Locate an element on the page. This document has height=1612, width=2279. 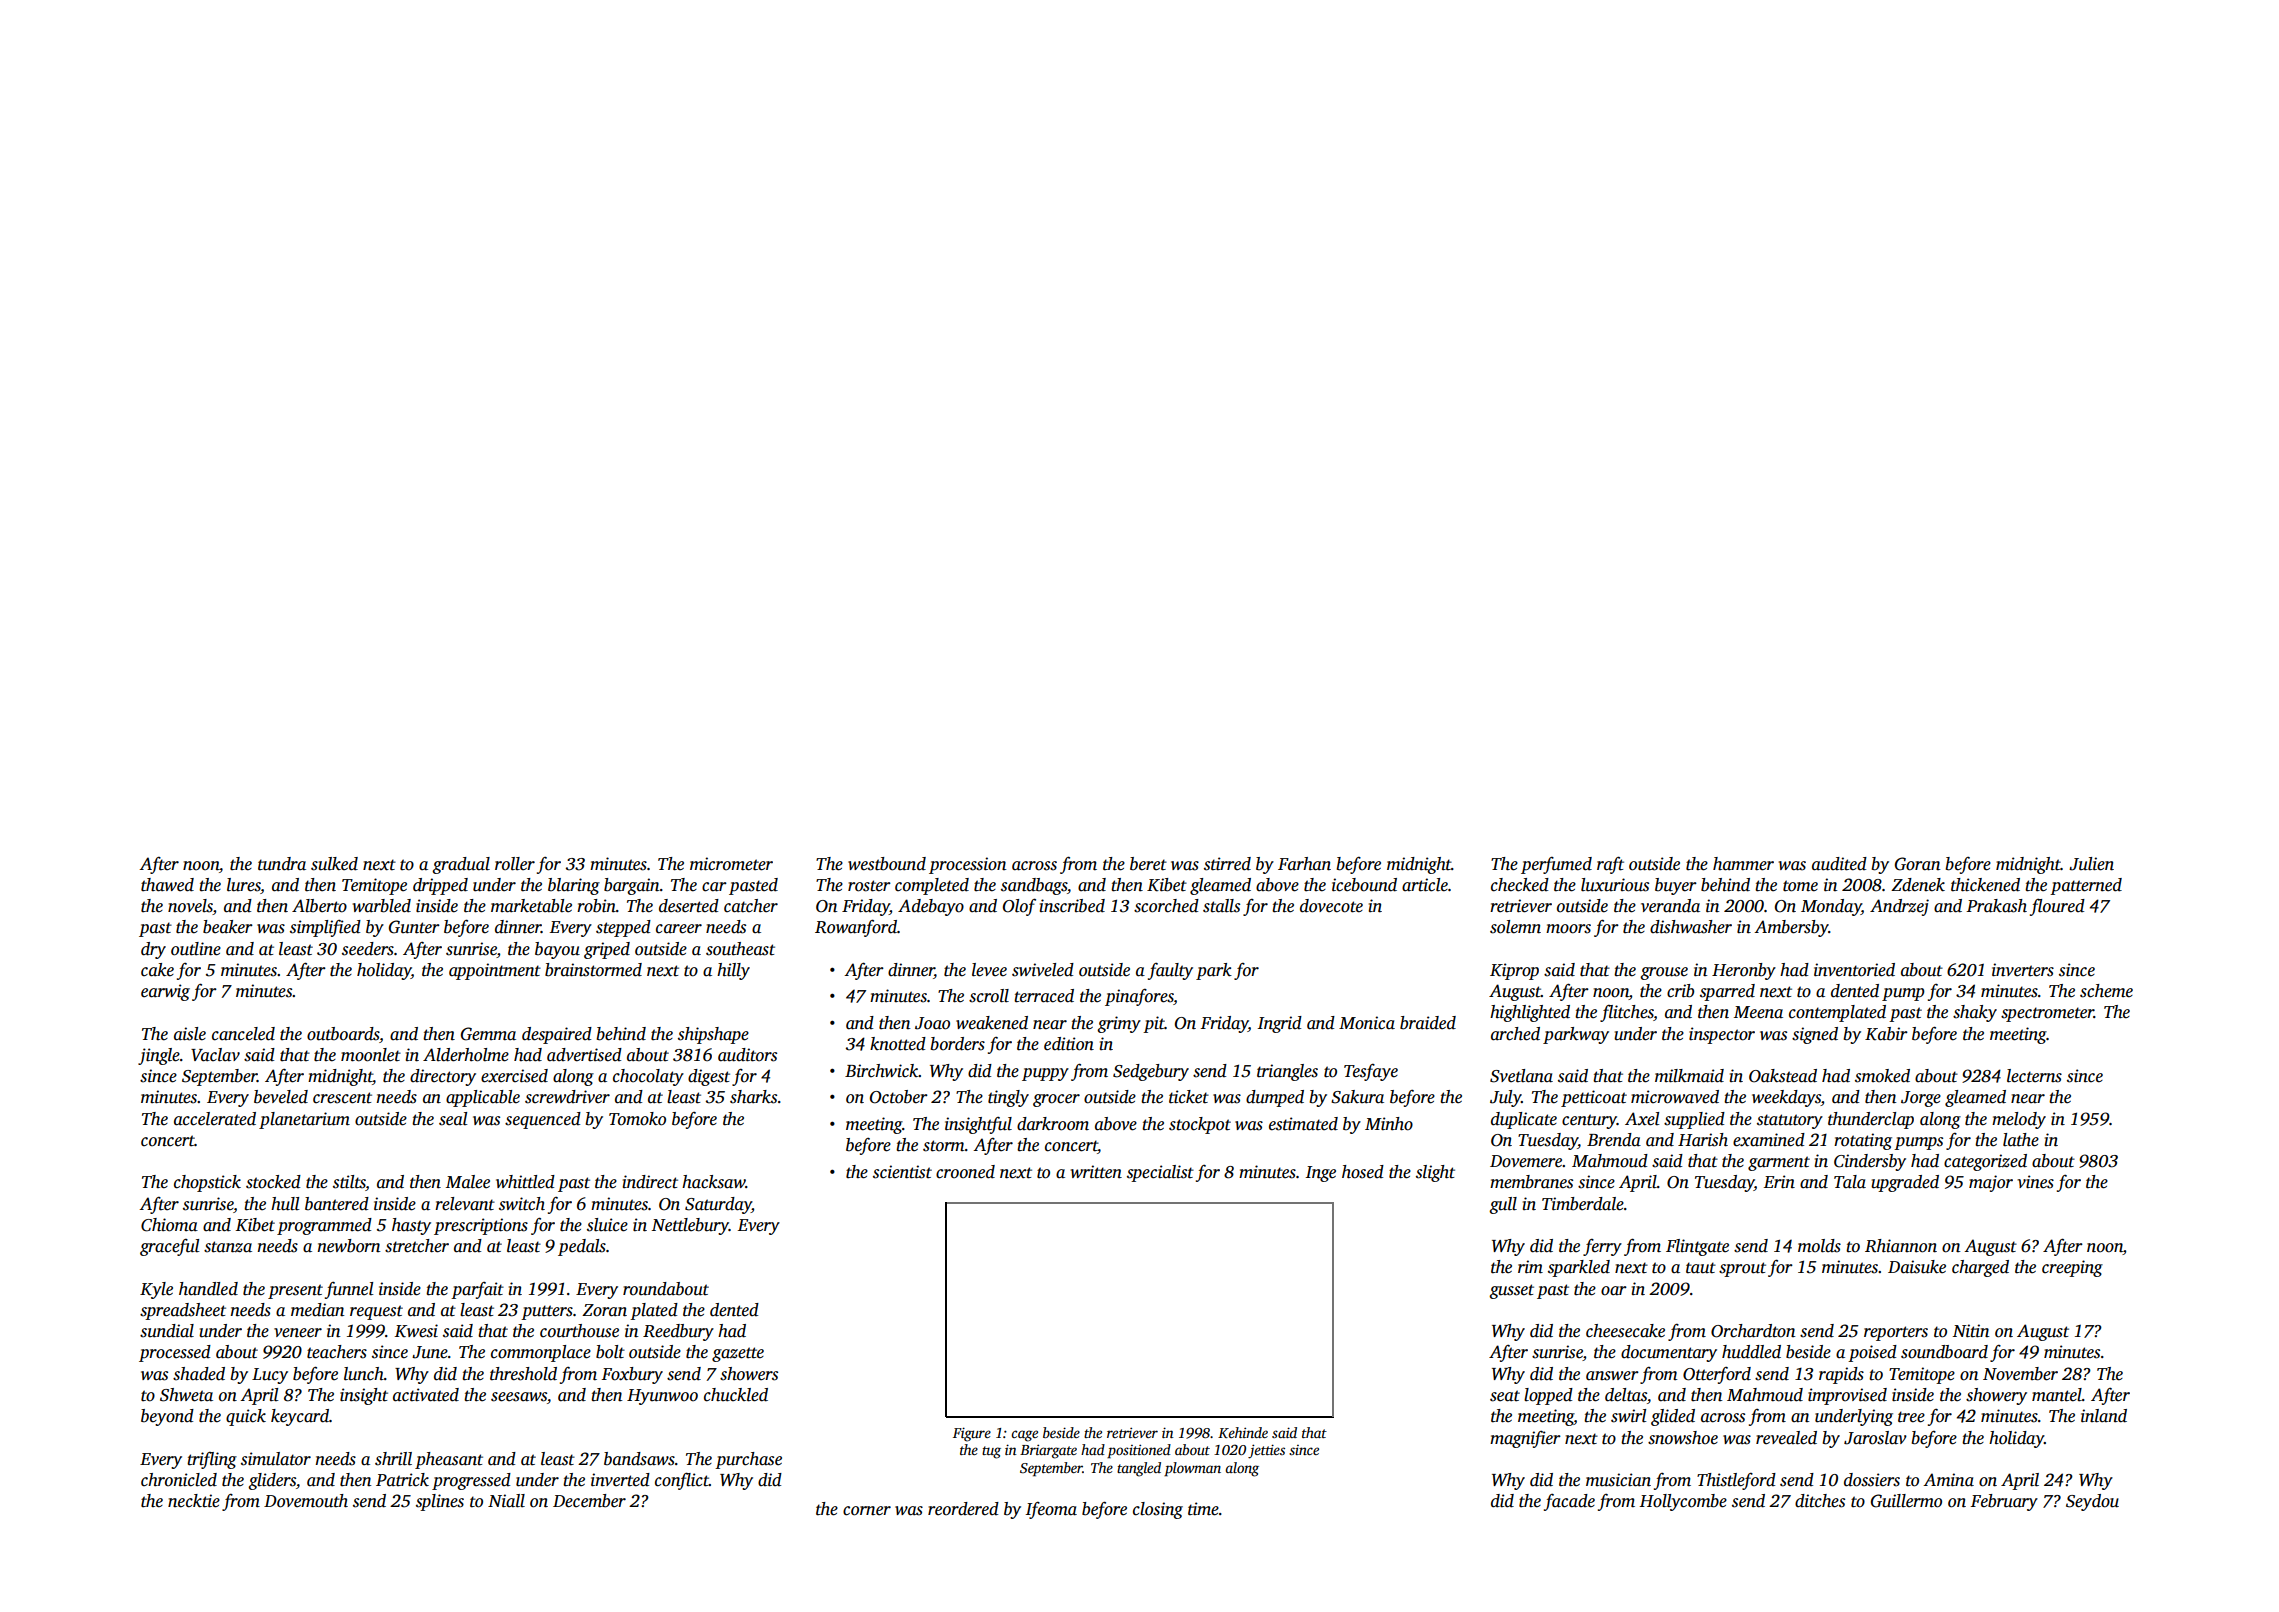
improvised is located at coordinates (1847, 1396).
